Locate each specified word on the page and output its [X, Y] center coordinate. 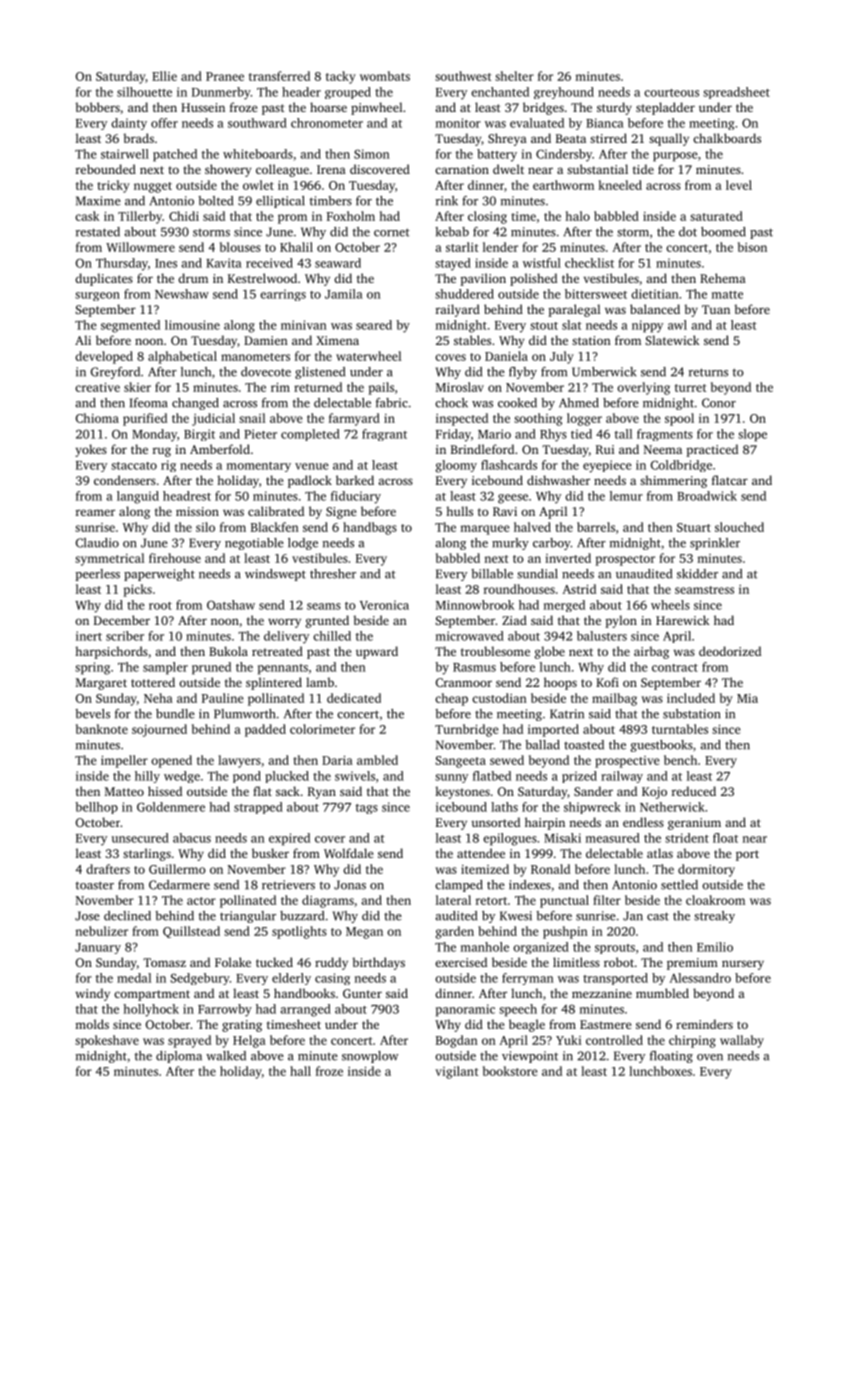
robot [619, 962]
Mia [747, 698]
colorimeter [322, 729]
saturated [716, 216]
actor [201, 901]
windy [93, 994]
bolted [215, 201]
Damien [266, 340]
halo [577, 216]
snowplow [370, 1057]
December [122, 620]
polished [533, 279]
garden [455, 932]
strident [687, 838]
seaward [338, 263]
